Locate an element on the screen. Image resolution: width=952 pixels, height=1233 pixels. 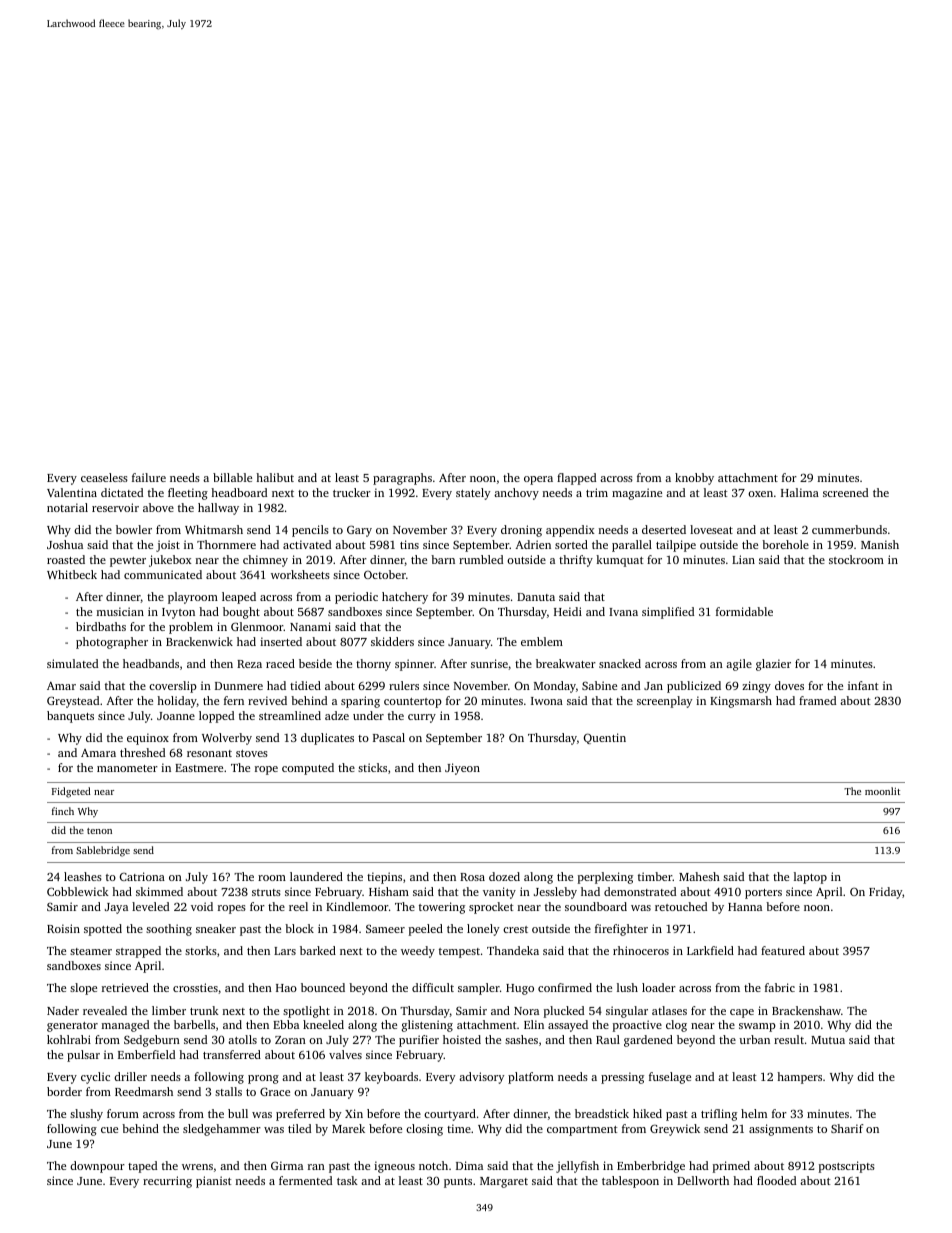
notarial is located at coordinates (67, 507).
